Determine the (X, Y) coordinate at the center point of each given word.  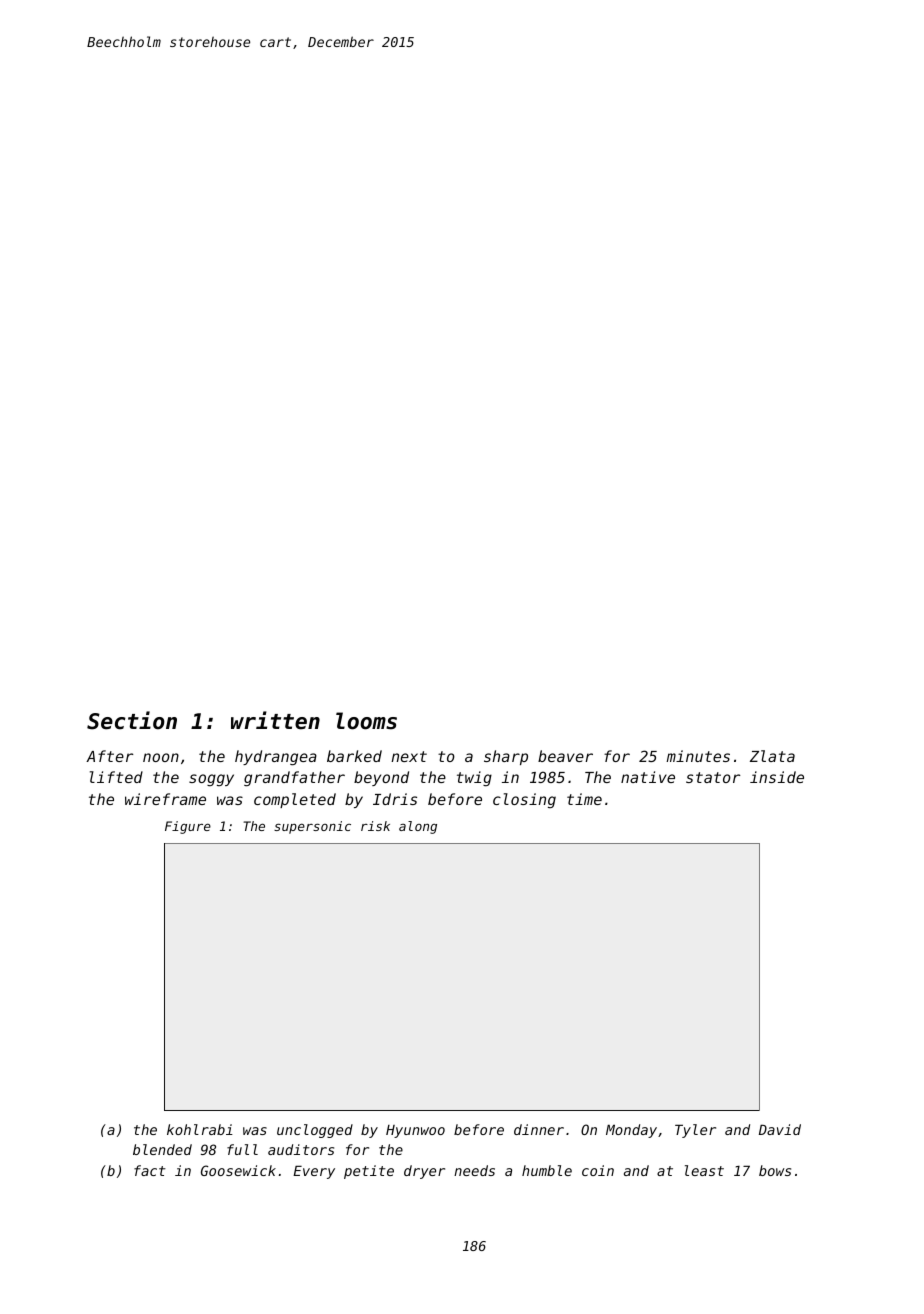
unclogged (315, 1131)
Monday (631, 1131)
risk (375, 826)
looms (366, 721)
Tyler (695, 1131)
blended (162, 1149)
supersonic (312, 827)
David (780, 1129)
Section (132, 720)
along (418, 827)
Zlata (772, 756)
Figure (188, 827)
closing (524, 800)
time (584, 799)
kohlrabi (200, 1129)
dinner (539, 1129)
